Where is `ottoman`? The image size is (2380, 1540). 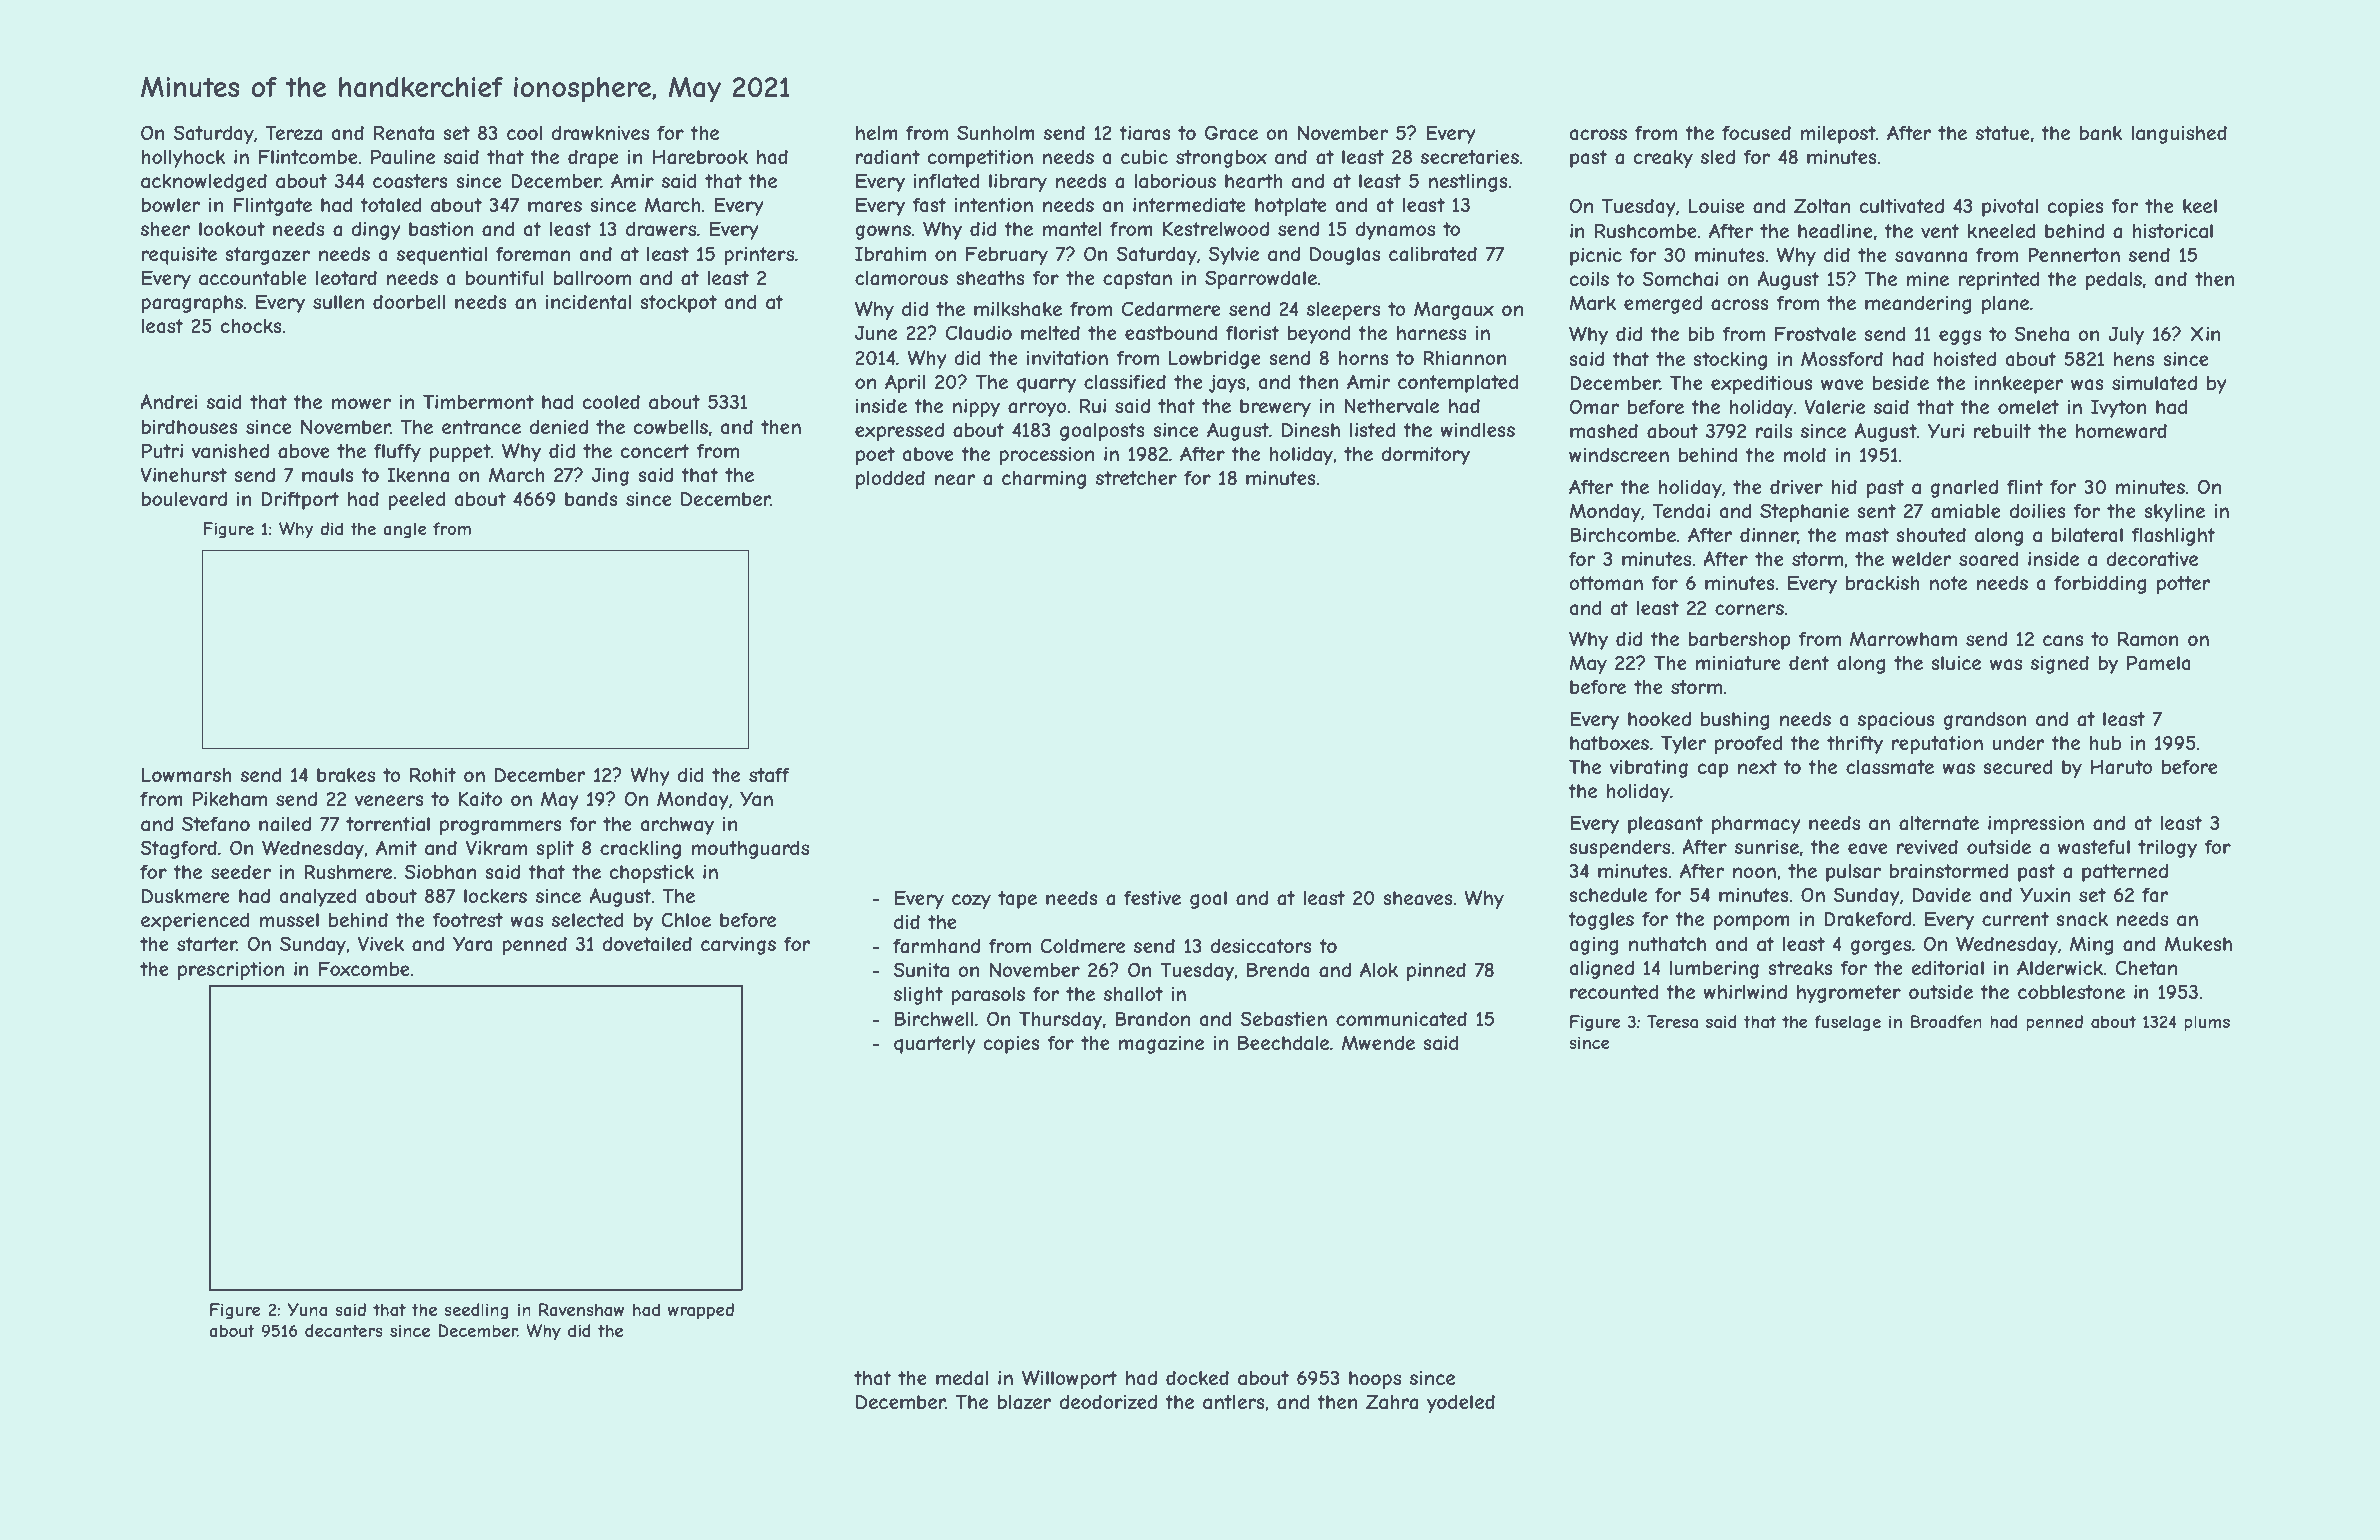
ottoman is located at coordinates (1606, 583).
